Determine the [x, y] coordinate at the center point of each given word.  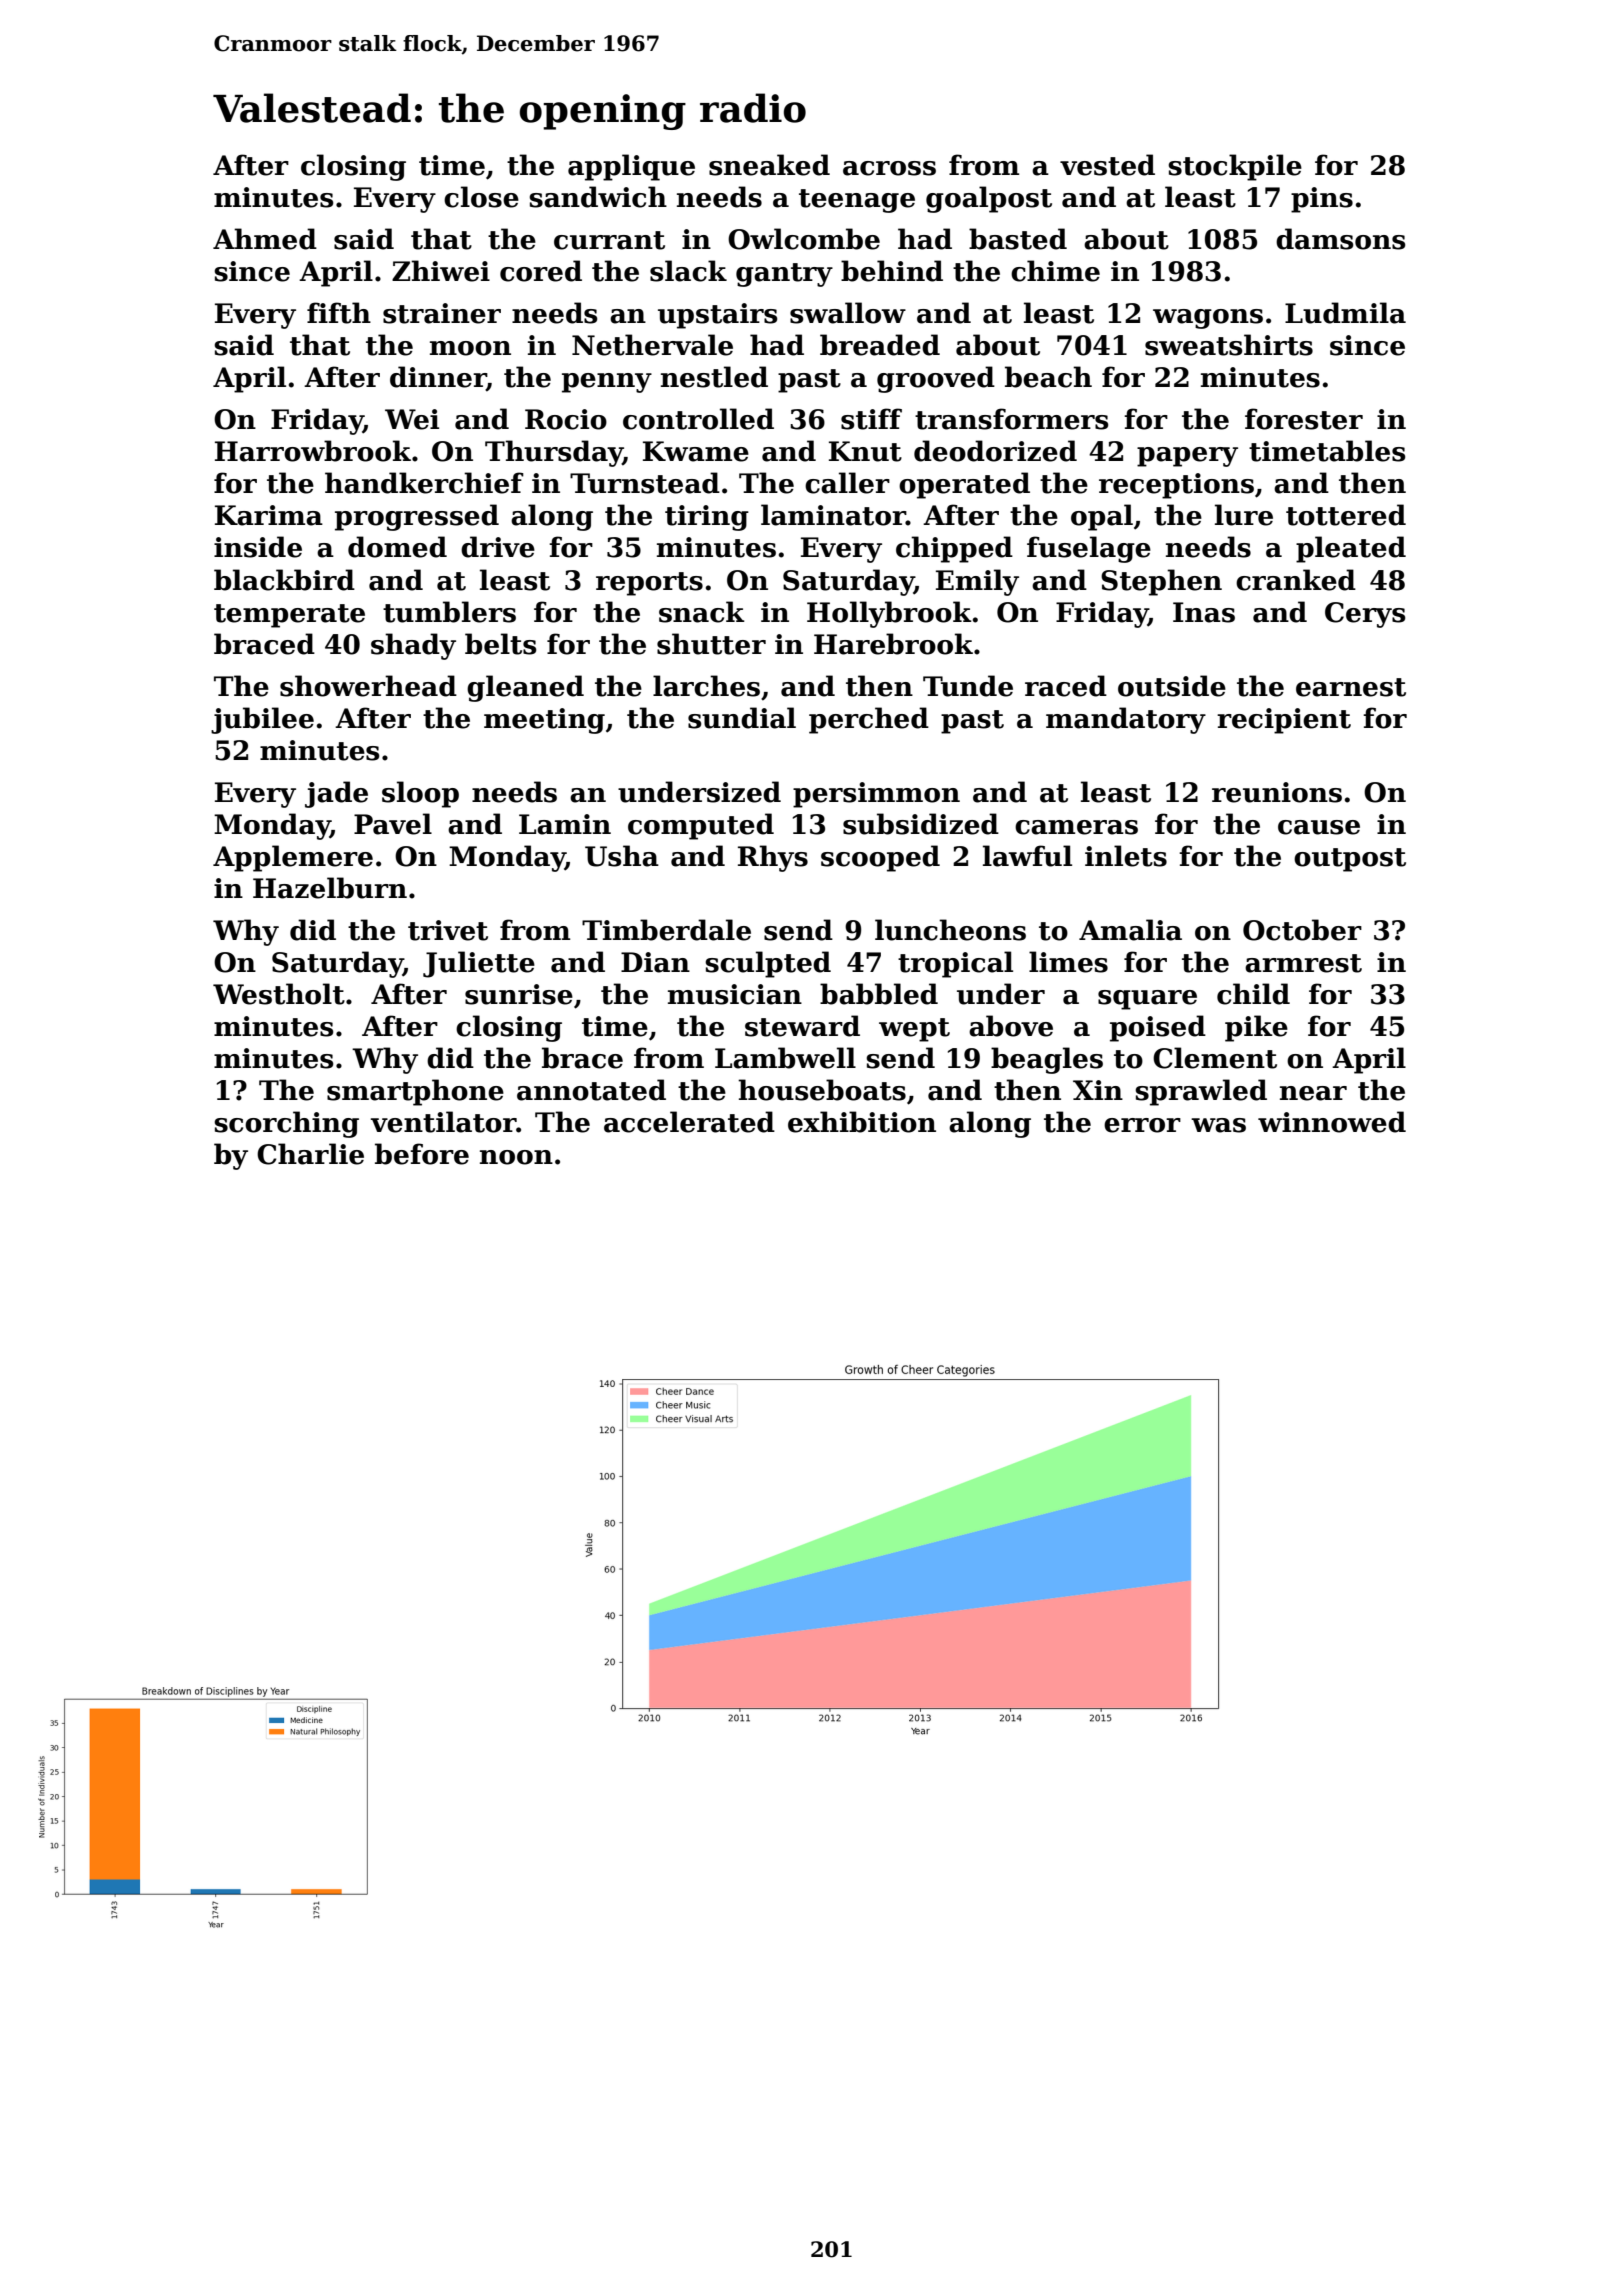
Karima [269, 515]
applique [631, 167]
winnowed [1332, 1122]
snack [702, 612]
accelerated [689, 1122]
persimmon [876, 795]
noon [516, 1157]
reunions [1277, 792]
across [889, 168]
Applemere [293, 858]
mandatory [1126, 720]
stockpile [1235, 167]
